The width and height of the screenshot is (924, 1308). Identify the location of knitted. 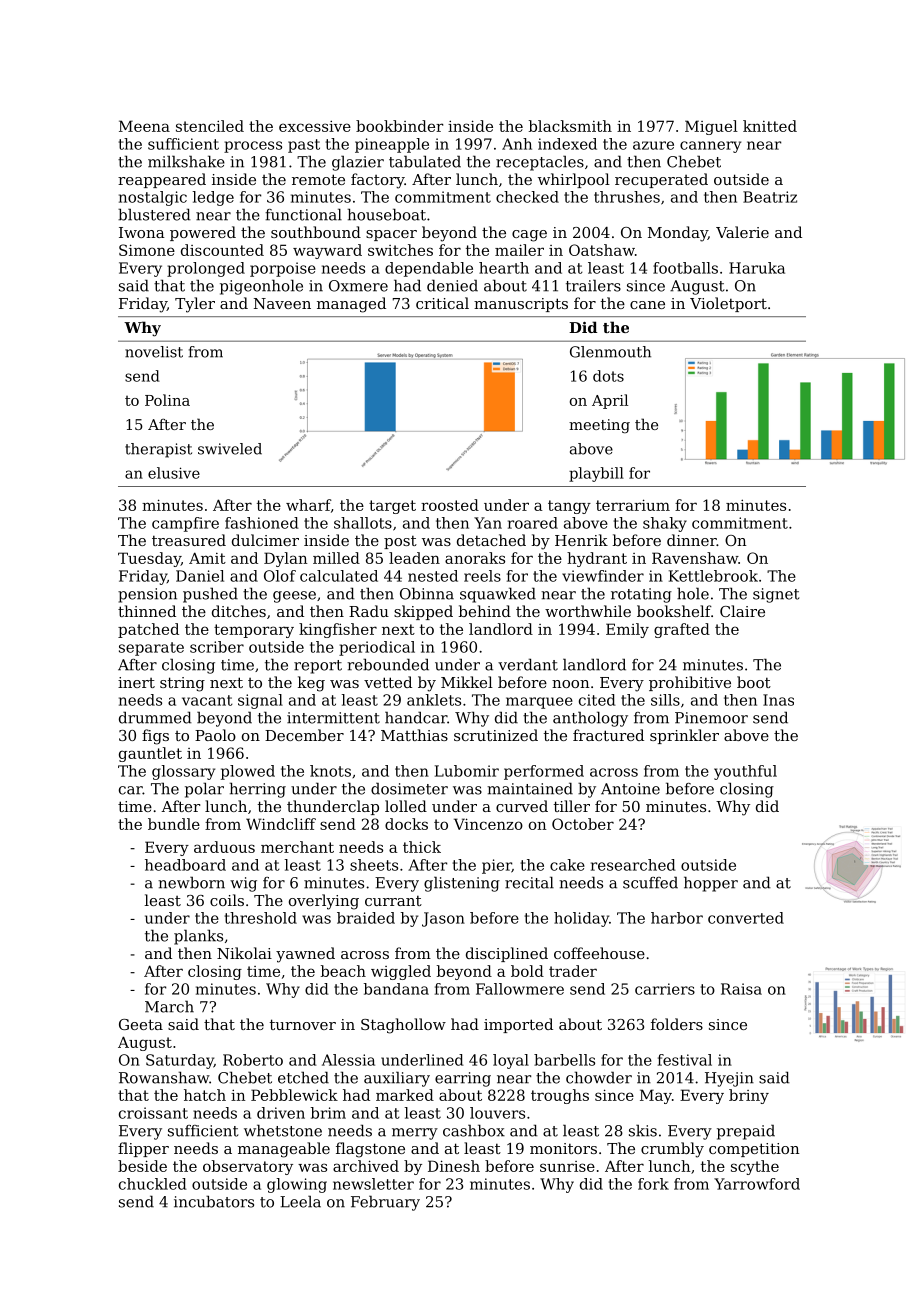
(770, 126).
